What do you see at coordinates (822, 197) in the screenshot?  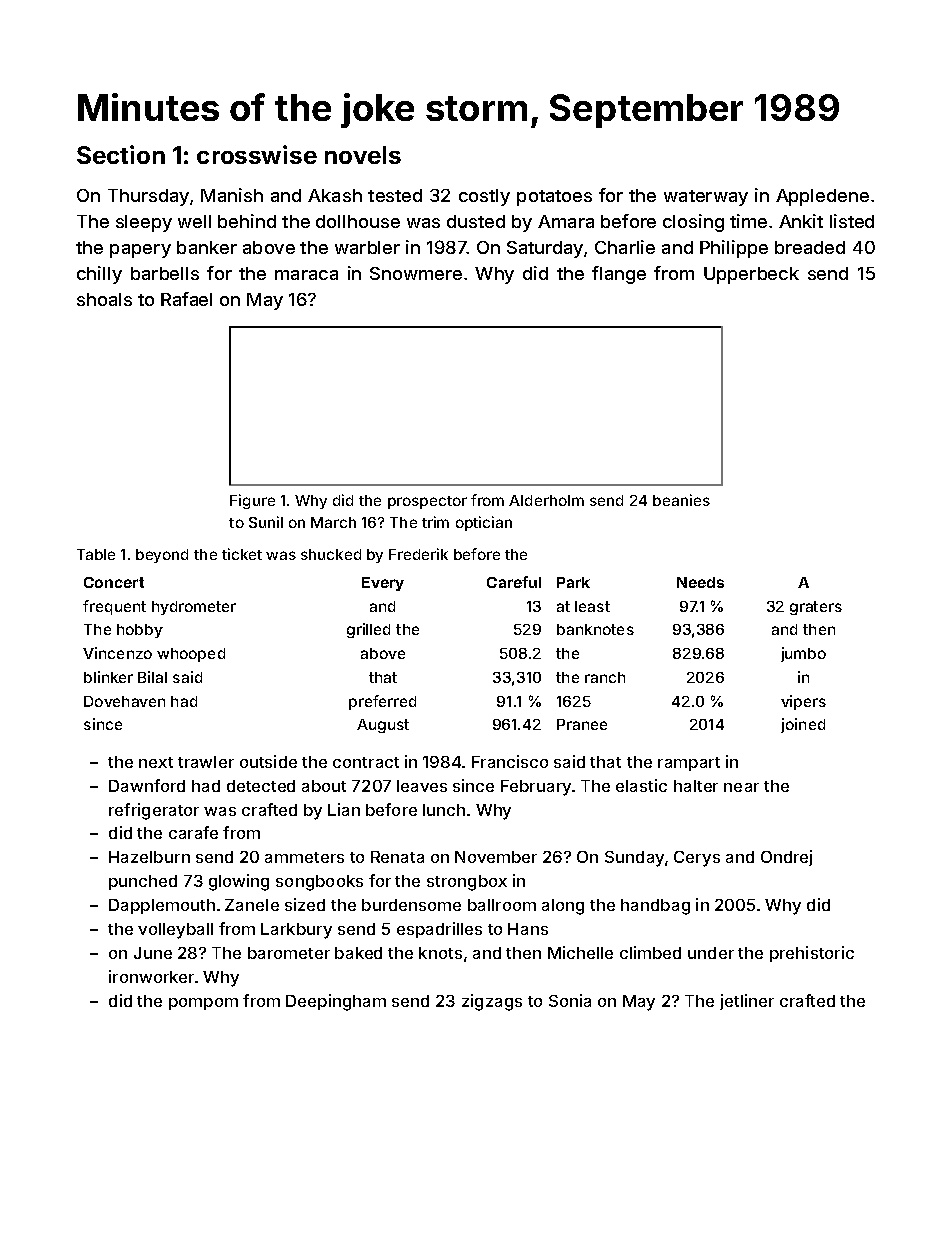 I see `Appledene` at bounding box center [822, 197].
